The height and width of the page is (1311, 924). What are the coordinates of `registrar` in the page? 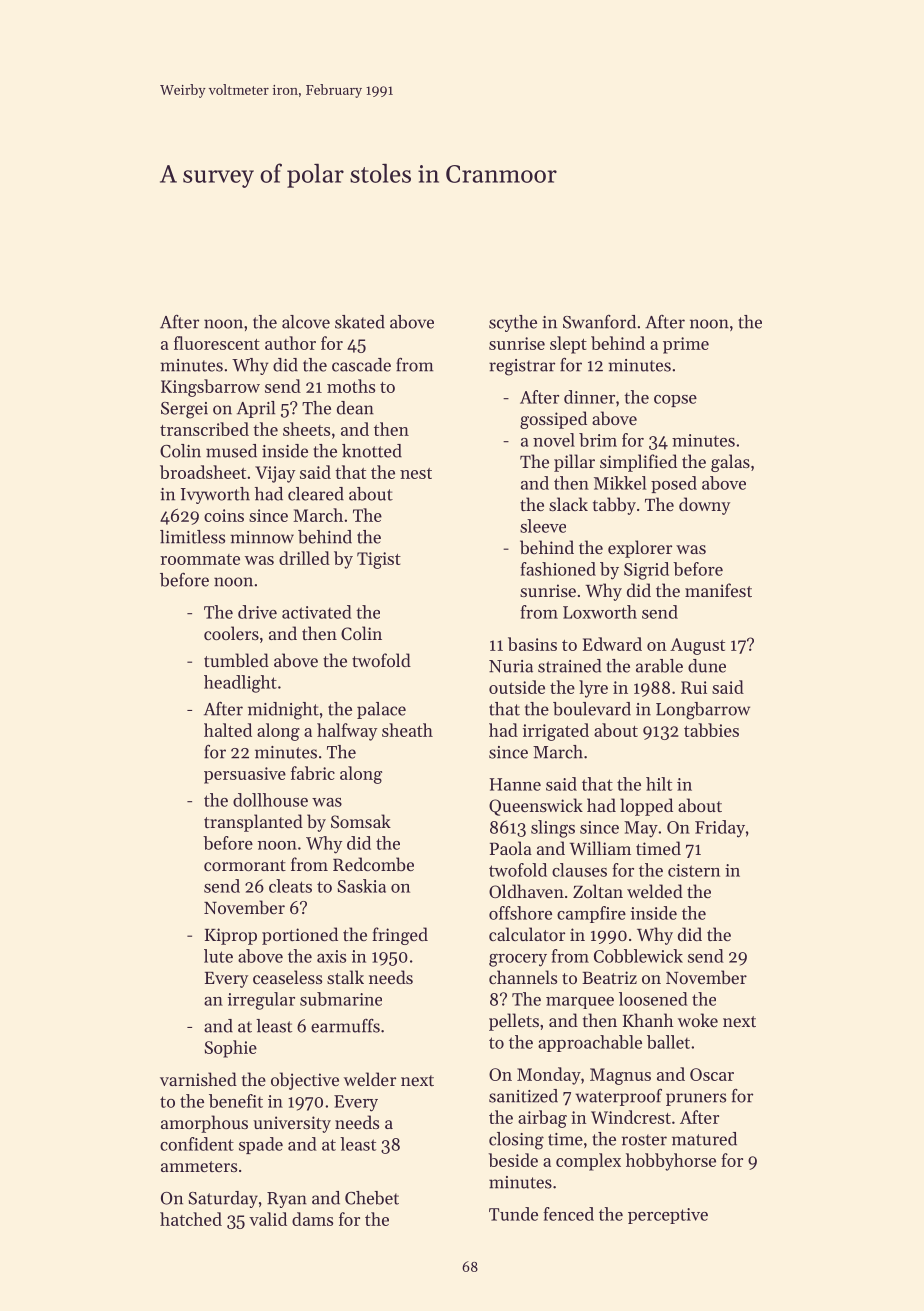 It's located at (522, 367).
